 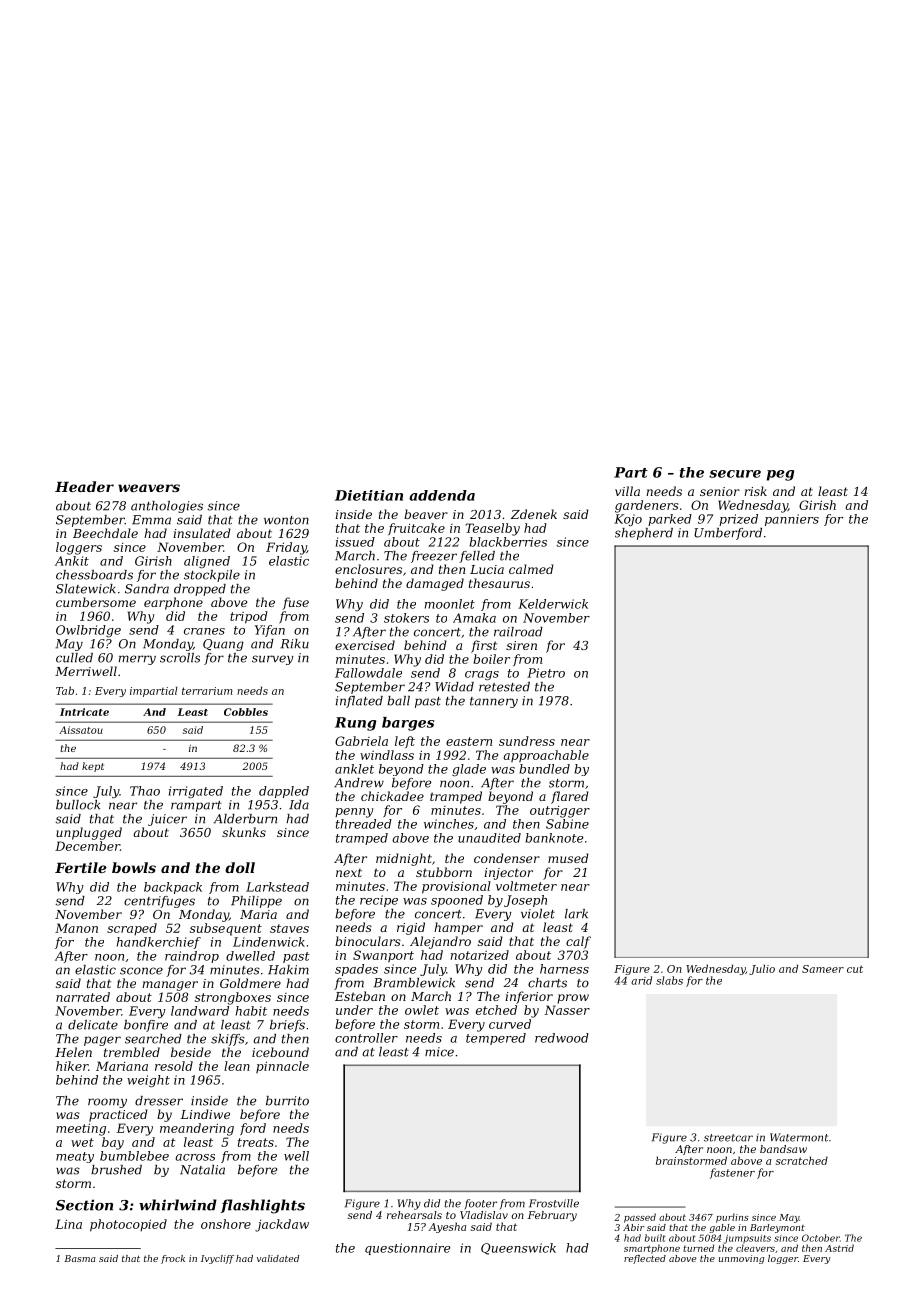 What do you see at coordinates (368, 673) in the screenshot?
I see `Fallowdale` at bounding box center [368, 673].
